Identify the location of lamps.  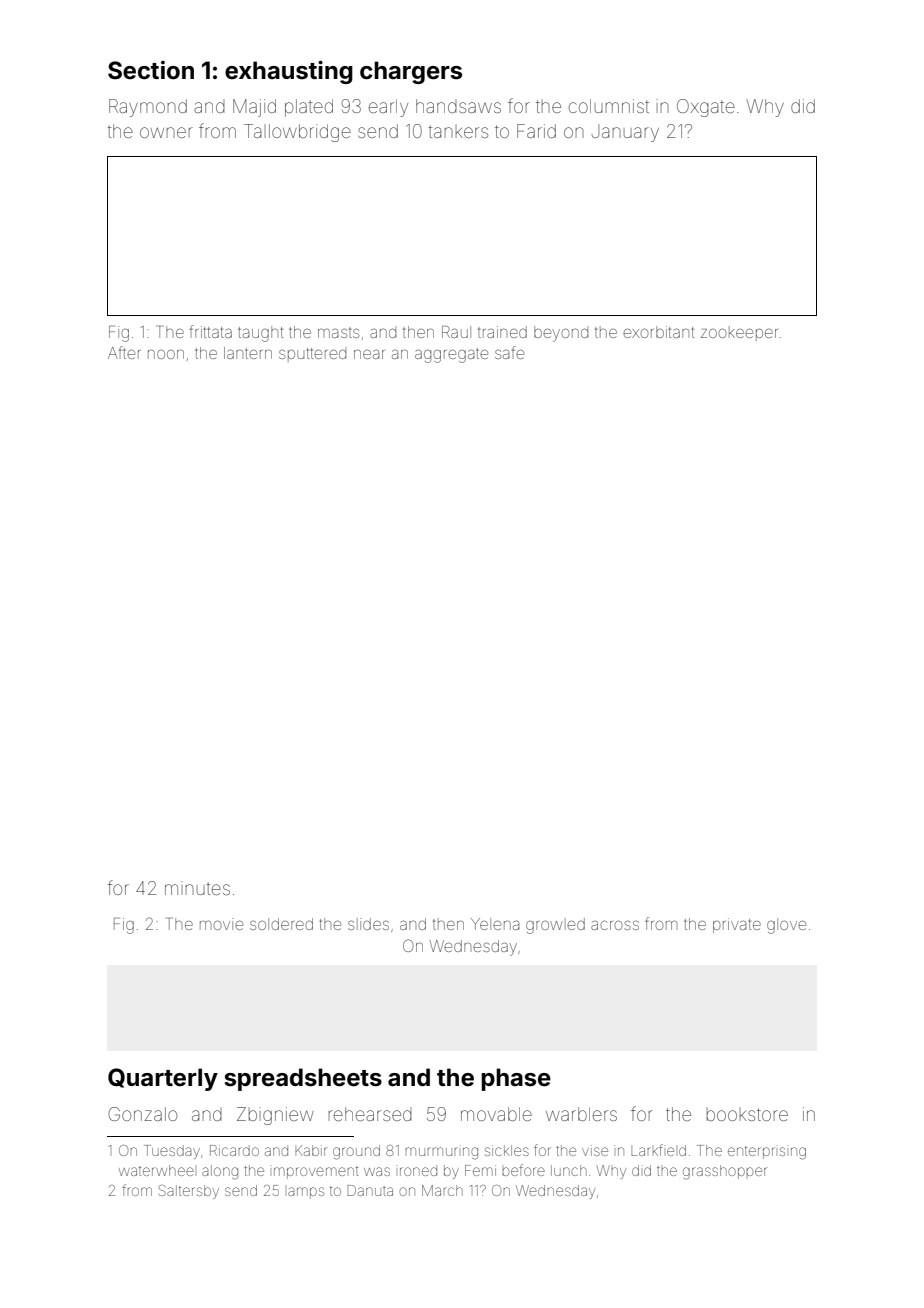
(306, 1193).
